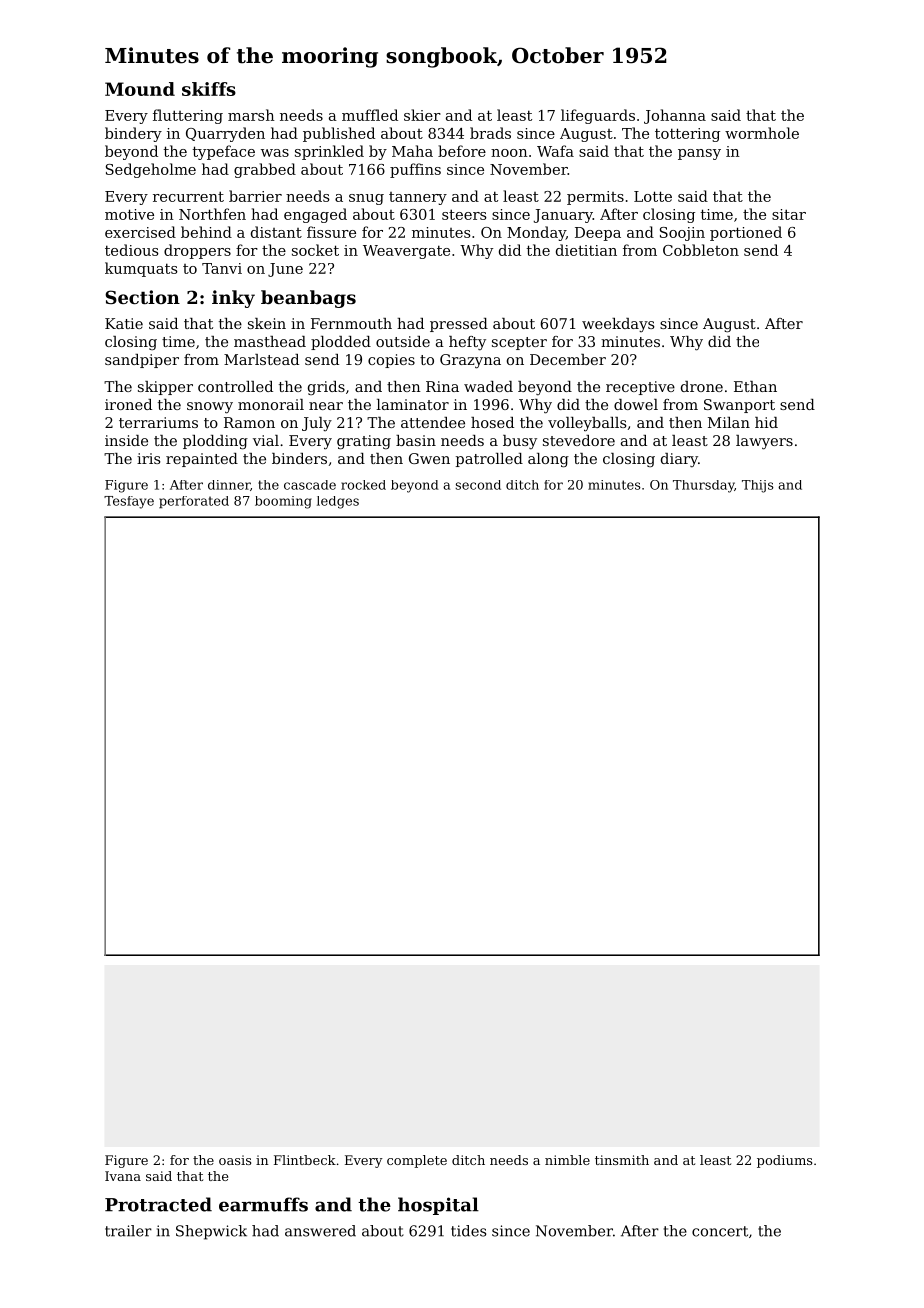  I want to click on pressed, so click(459, 325).
